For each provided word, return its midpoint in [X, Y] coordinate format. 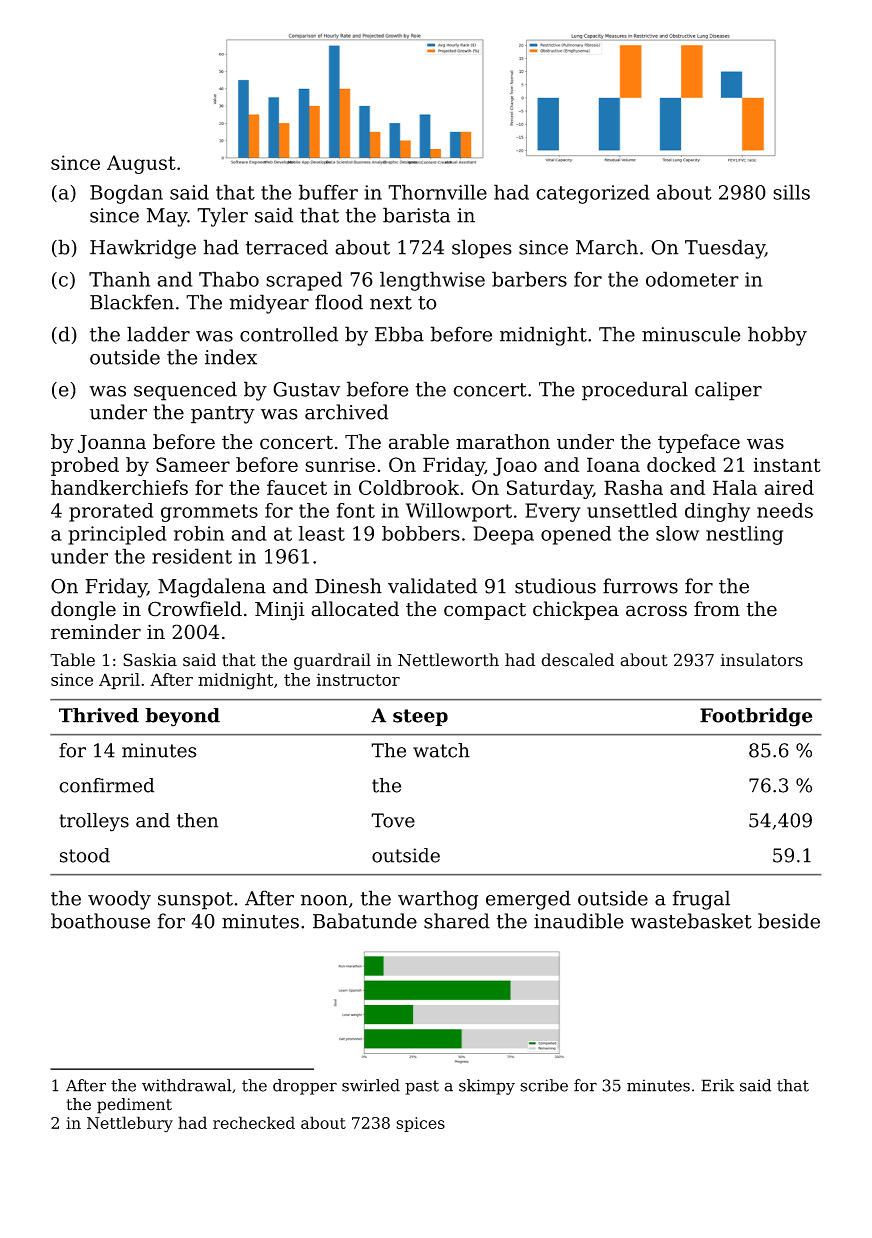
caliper [728, 391]
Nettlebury [130, 1124]
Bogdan [126, 194]
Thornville [437, 192]
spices [420, 1124]
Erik [717, 1085]
